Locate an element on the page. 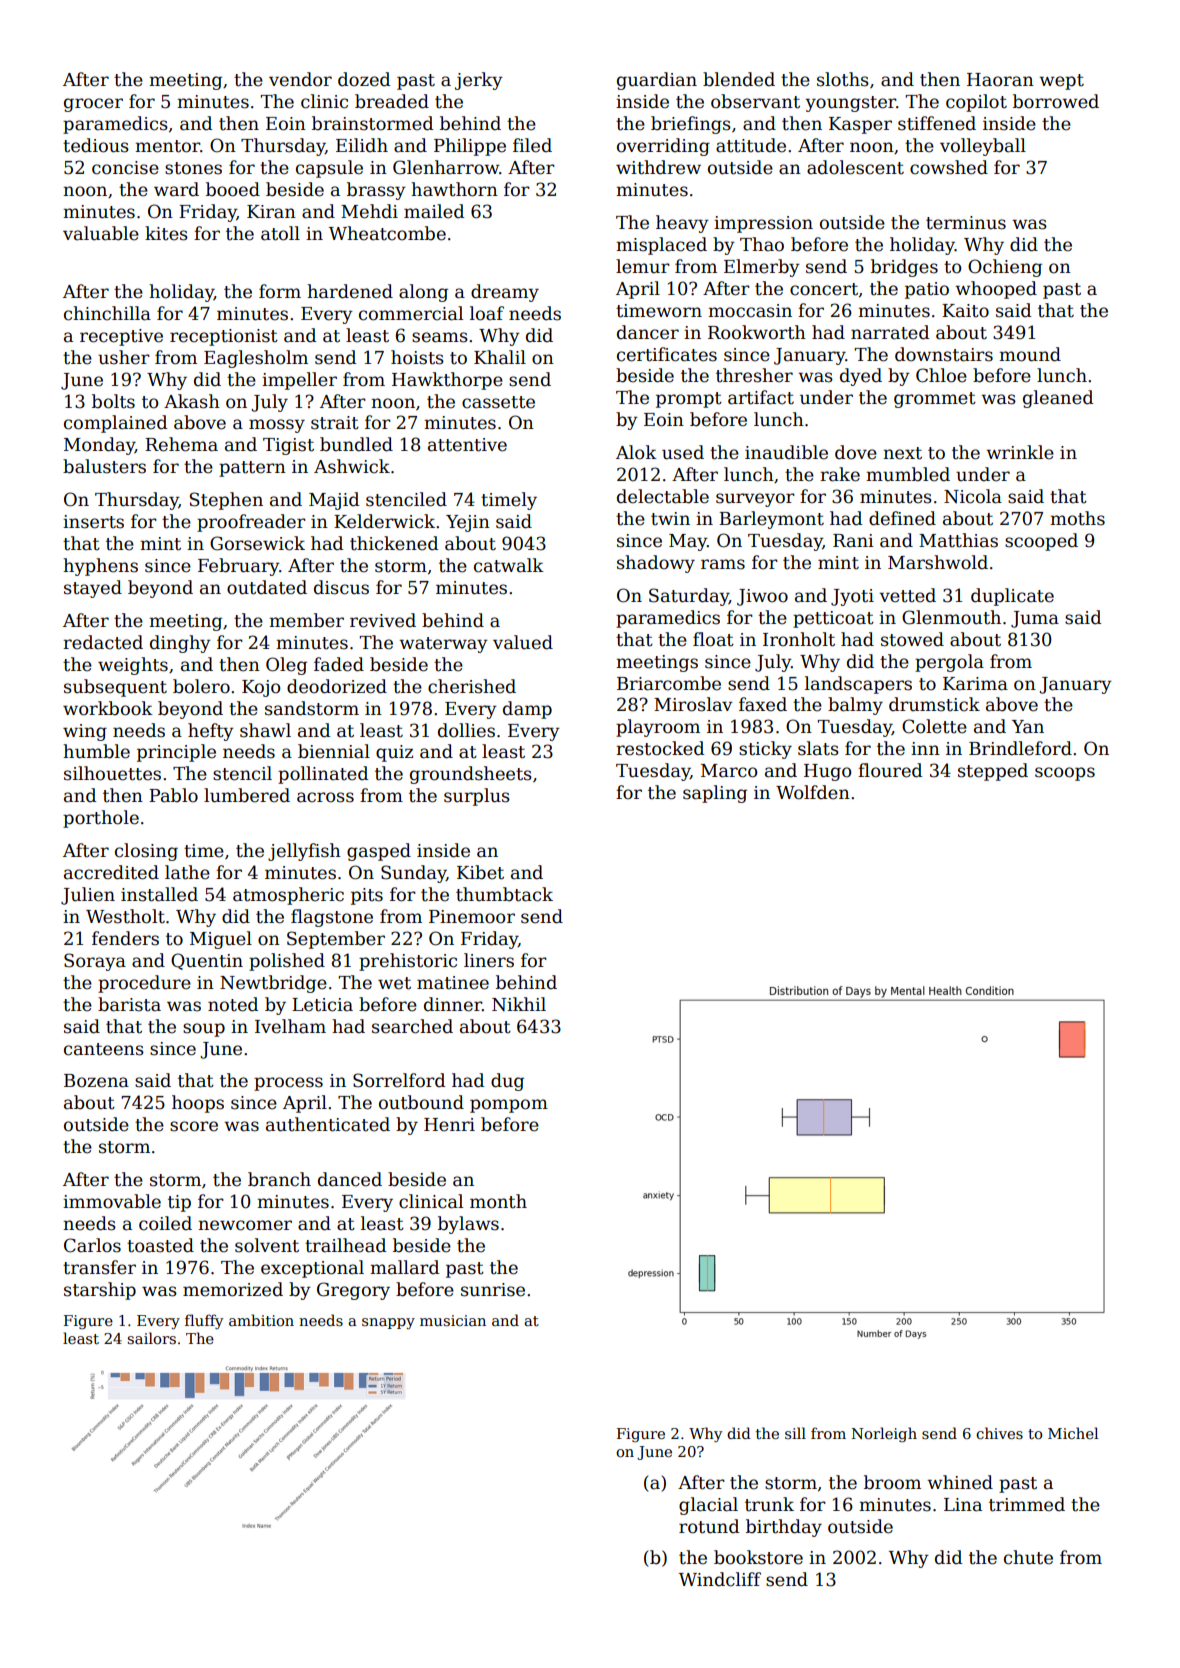 Image resolution: width=1180 pixels, height=1668 pixels. flagstone is located at coordinates (332, 918).
